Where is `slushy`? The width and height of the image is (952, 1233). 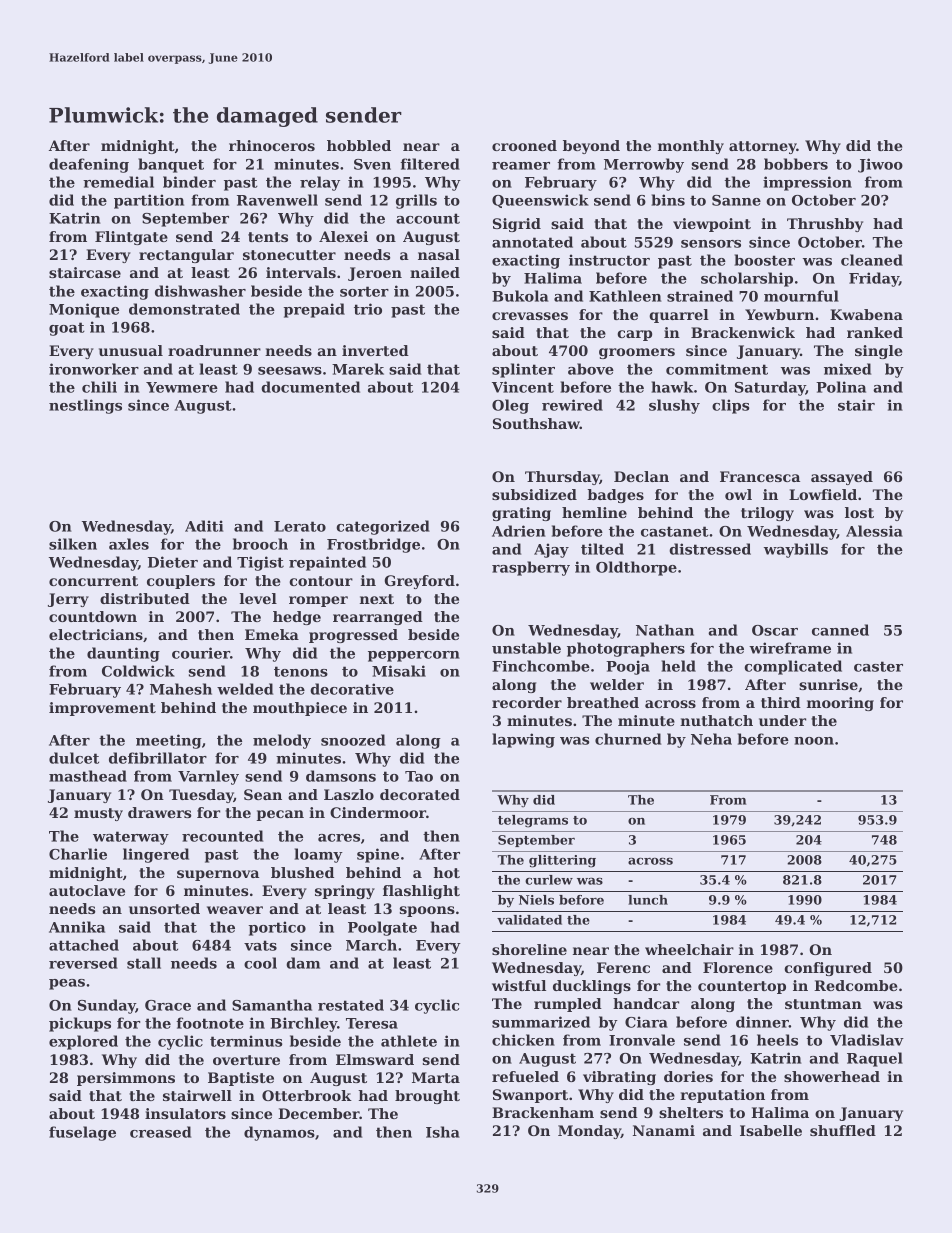 slushy is located at coordinates (674, 406).
